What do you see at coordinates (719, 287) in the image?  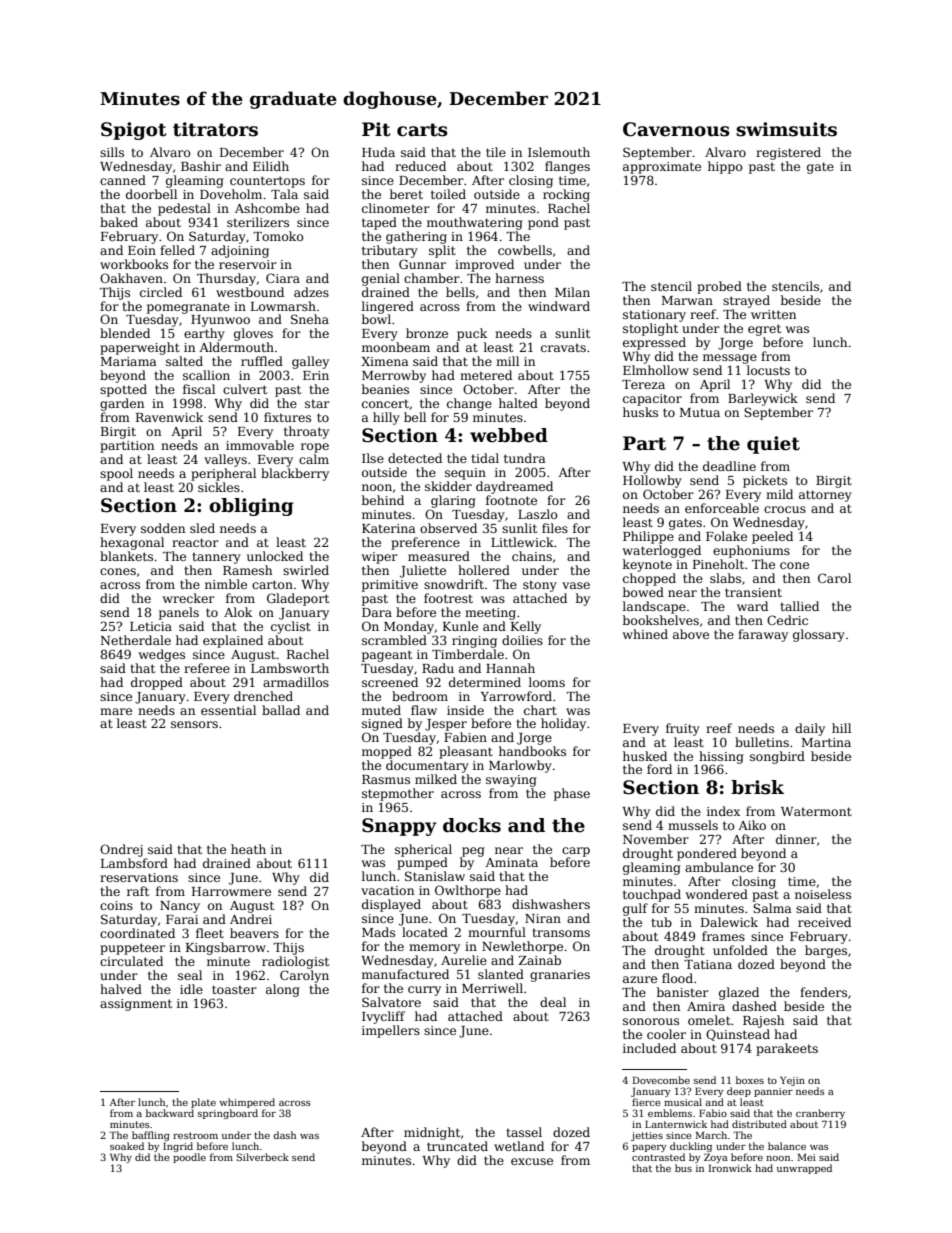 I see `probed` at bounding box center [719, 287].
